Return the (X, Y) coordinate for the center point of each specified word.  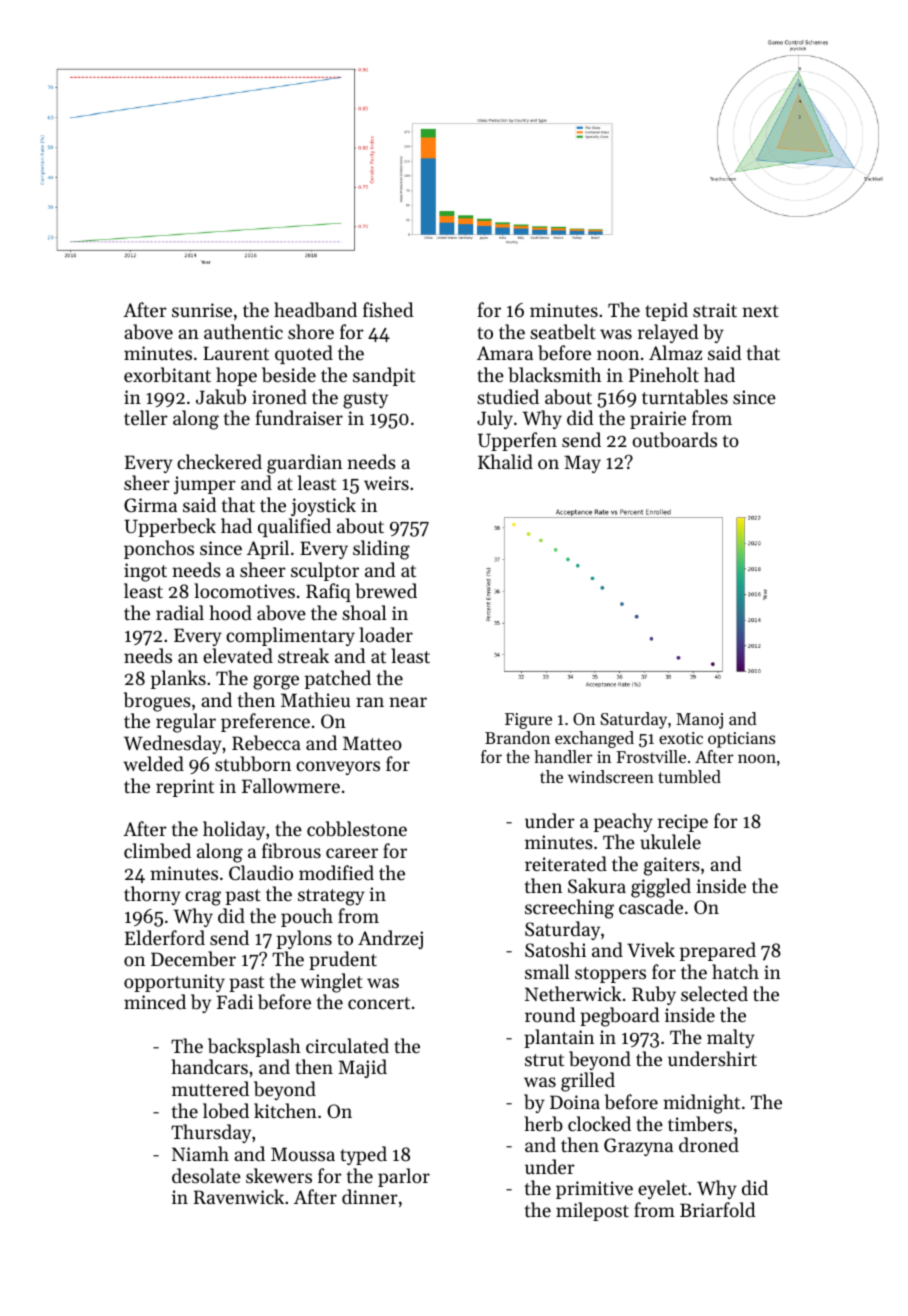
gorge (276, 682)
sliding (381, 550)
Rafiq (328, 592)
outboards (674, 440)
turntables (685, 396)
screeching (569, 909)
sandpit (384, 376)
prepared (718, 951)
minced (155, 1001)
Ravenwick (239, 1196)
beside (289, 375)
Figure (528, 721)
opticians (741, 740)
